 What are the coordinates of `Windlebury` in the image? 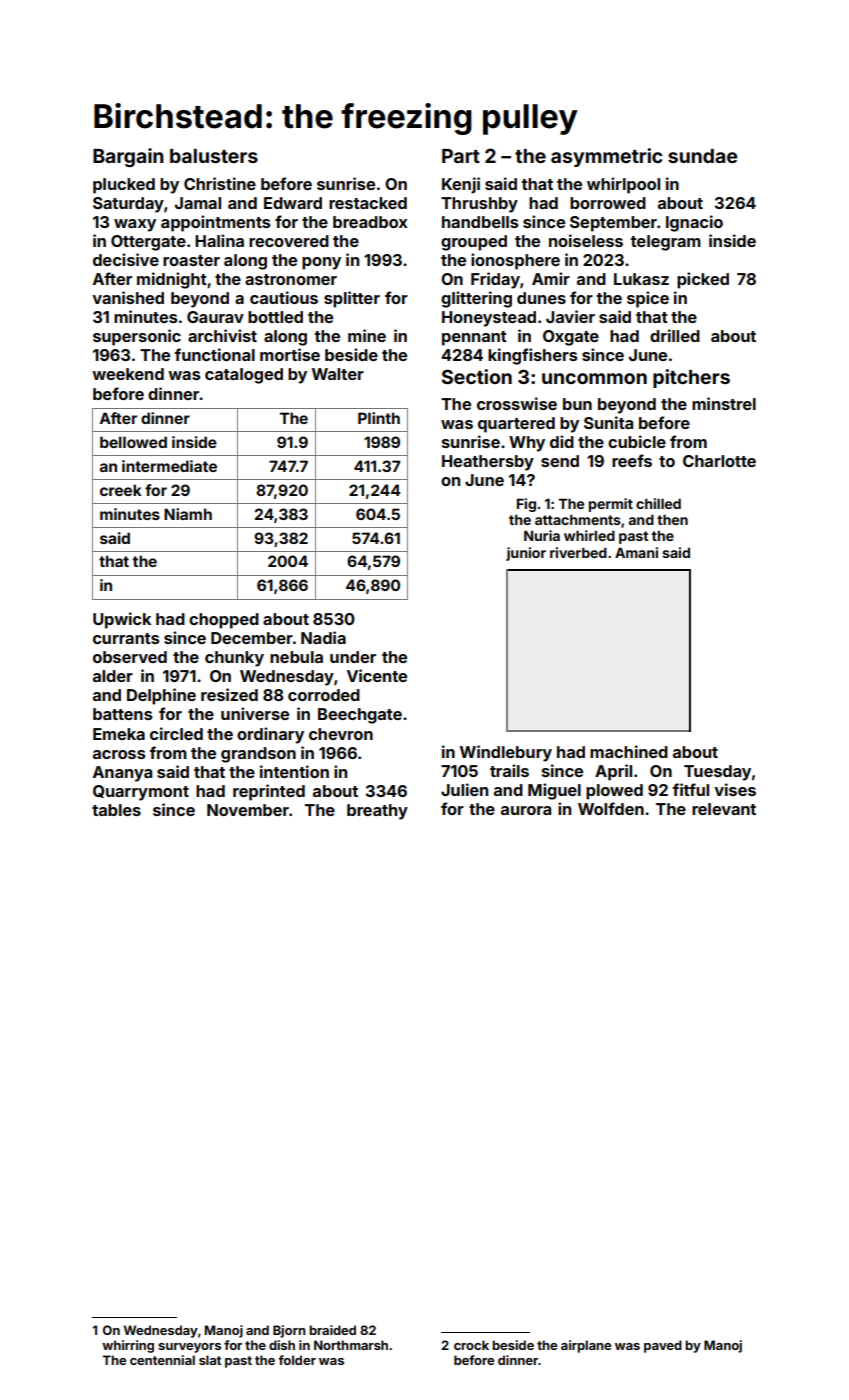 It's located at (506, 753).
